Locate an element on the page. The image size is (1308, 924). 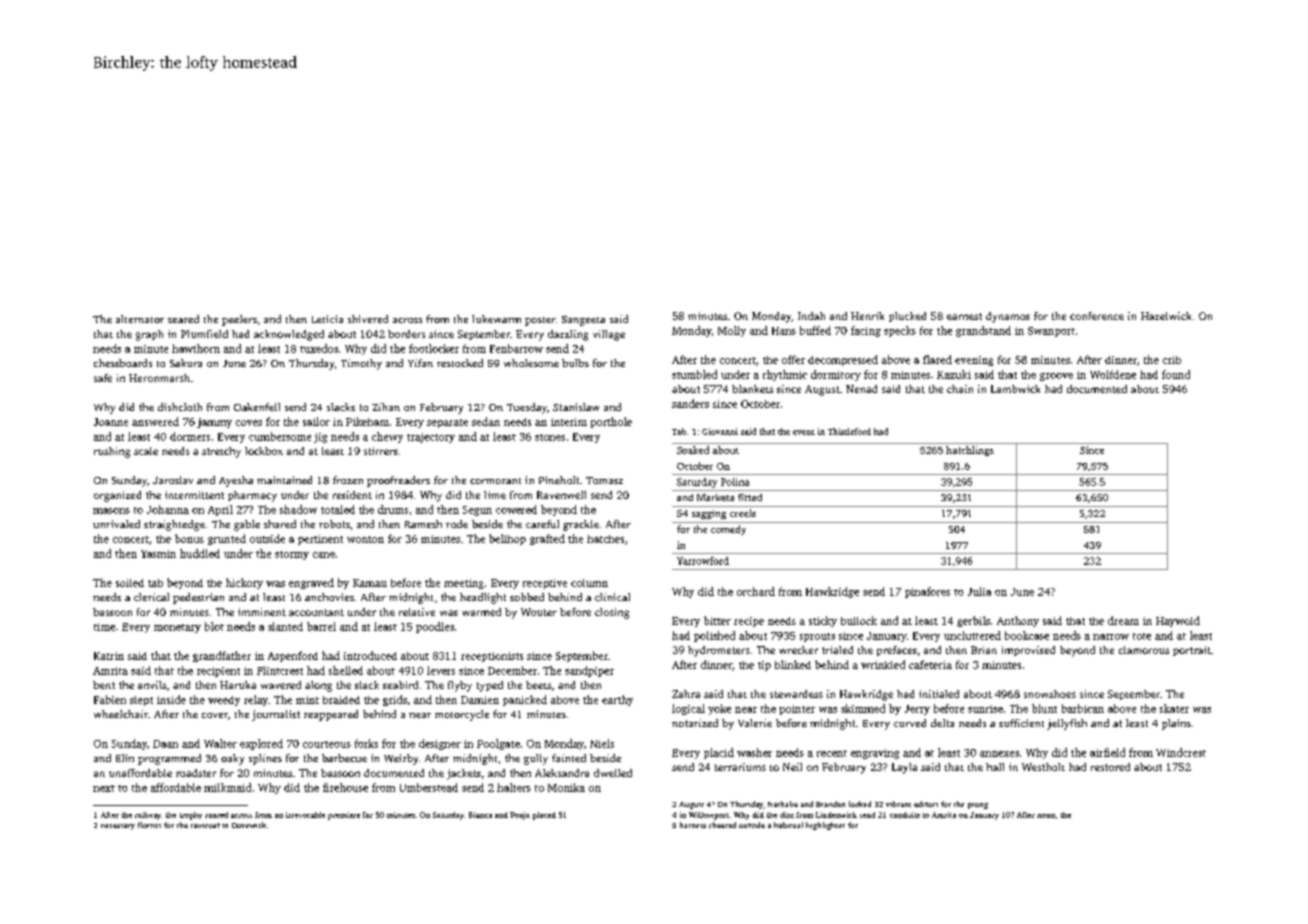
anvils is located at coordinates (152, 685).
